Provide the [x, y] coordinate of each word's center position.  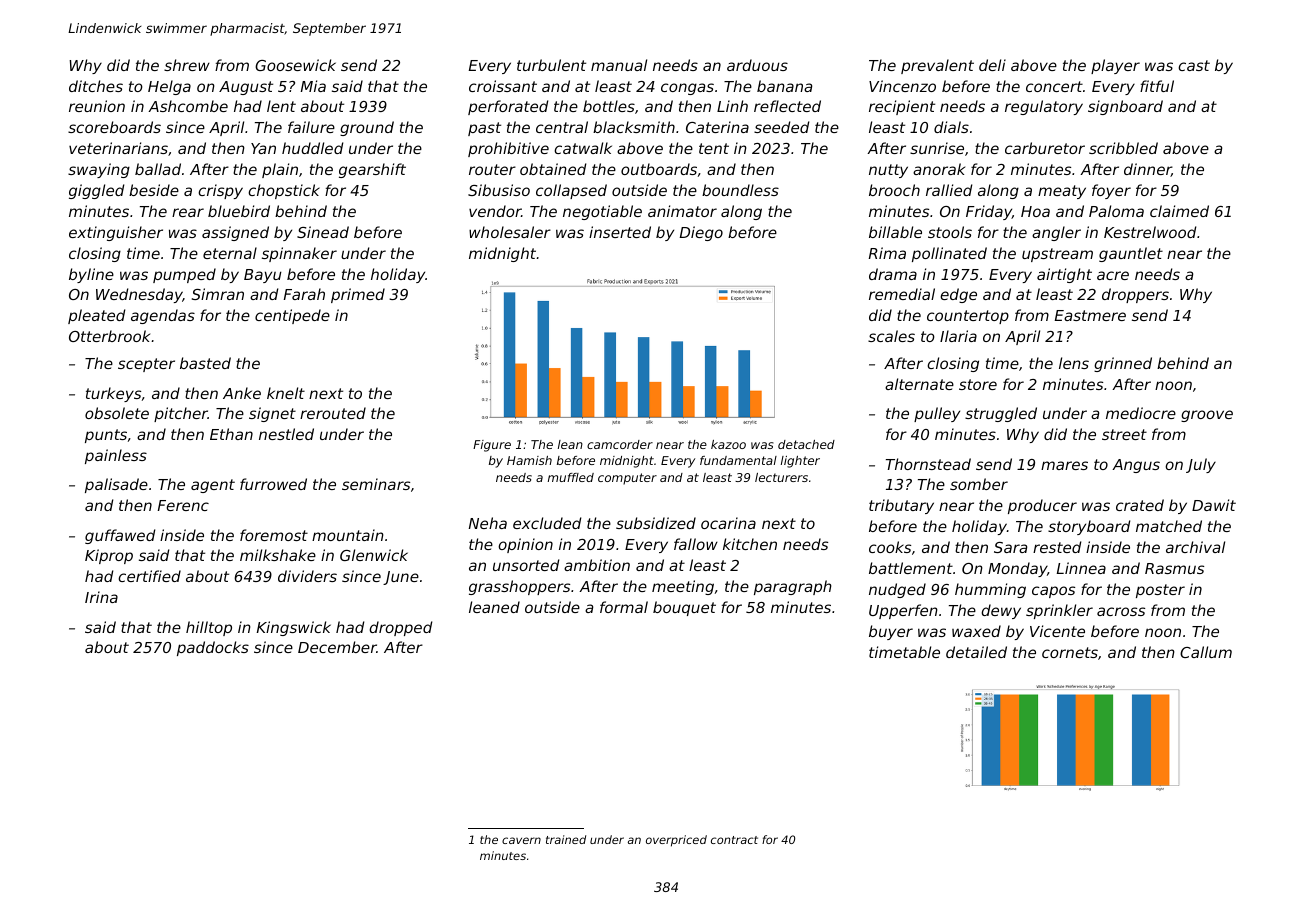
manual [619, 65]
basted [205, 363]
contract [734, 840]
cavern [521, 840]
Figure [492, 446]
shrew [187, 65]
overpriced [676, 841]
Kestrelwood [1150, 232]
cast [1194, 65]
